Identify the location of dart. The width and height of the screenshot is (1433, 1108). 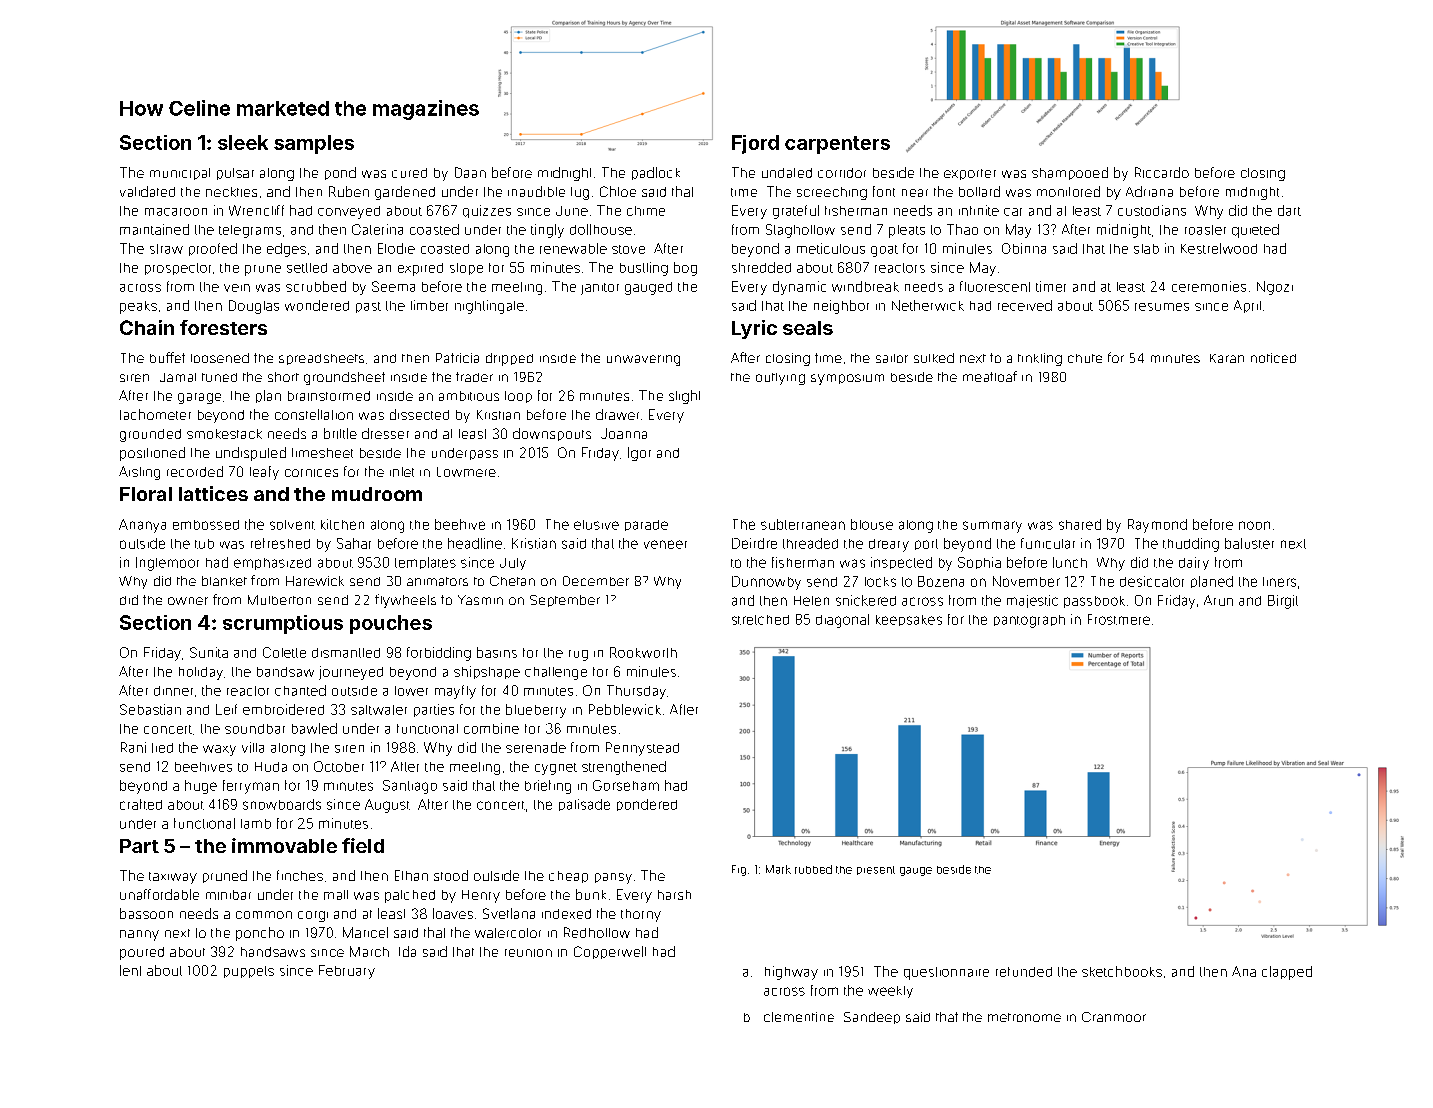
(1289, 210).
